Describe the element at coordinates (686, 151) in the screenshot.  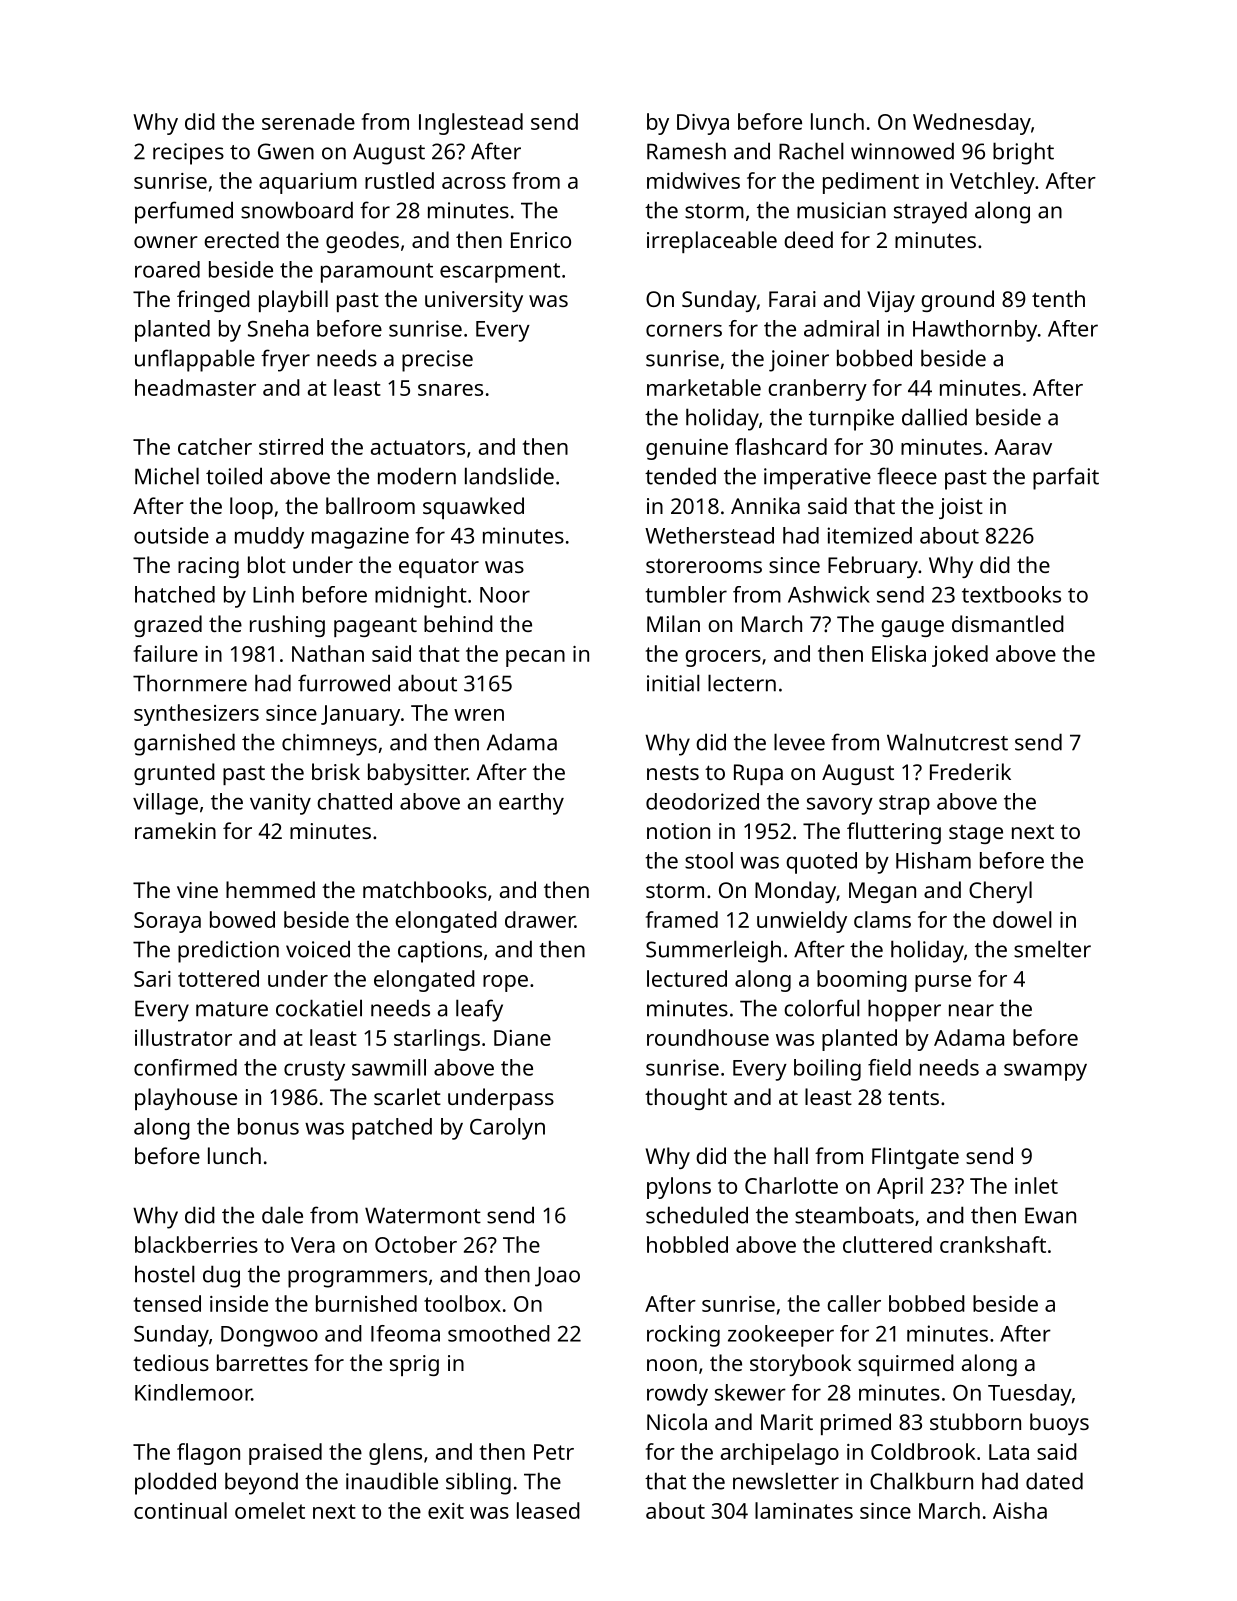
I see `Ramesh` at that location.
